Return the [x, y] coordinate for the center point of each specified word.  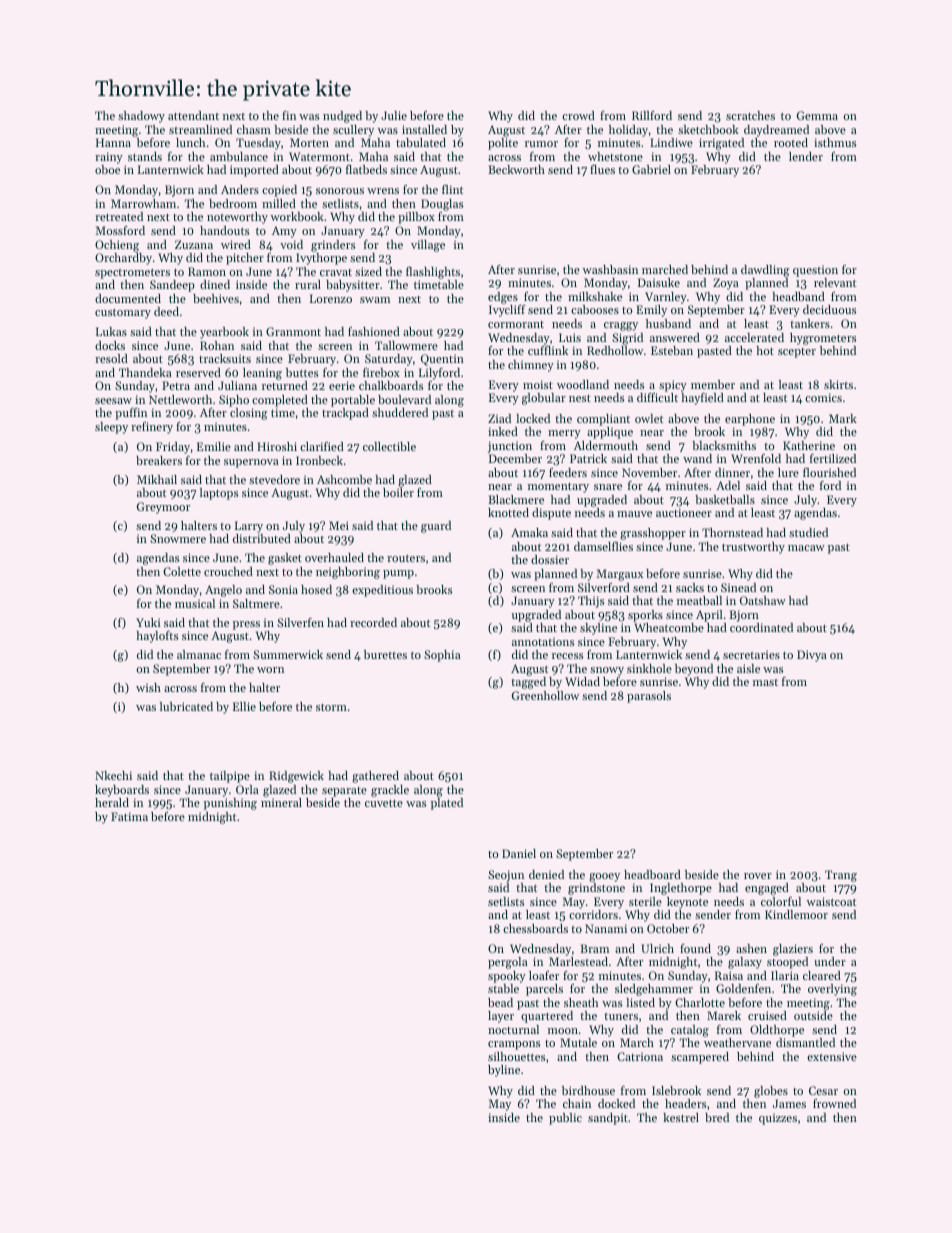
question [815, 271]
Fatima [129, 816]
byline [504, 1071]
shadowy [141, 117]
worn [270, 670]
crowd [578, 115]
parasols [649, 697]
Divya [812, 656]
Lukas [111, 331]
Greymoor [163, 508]
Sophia [442, 656]
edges [503, 298]
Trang [841, 876]
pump [398, 574]
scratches [750, 115]
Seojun [506, 876]
